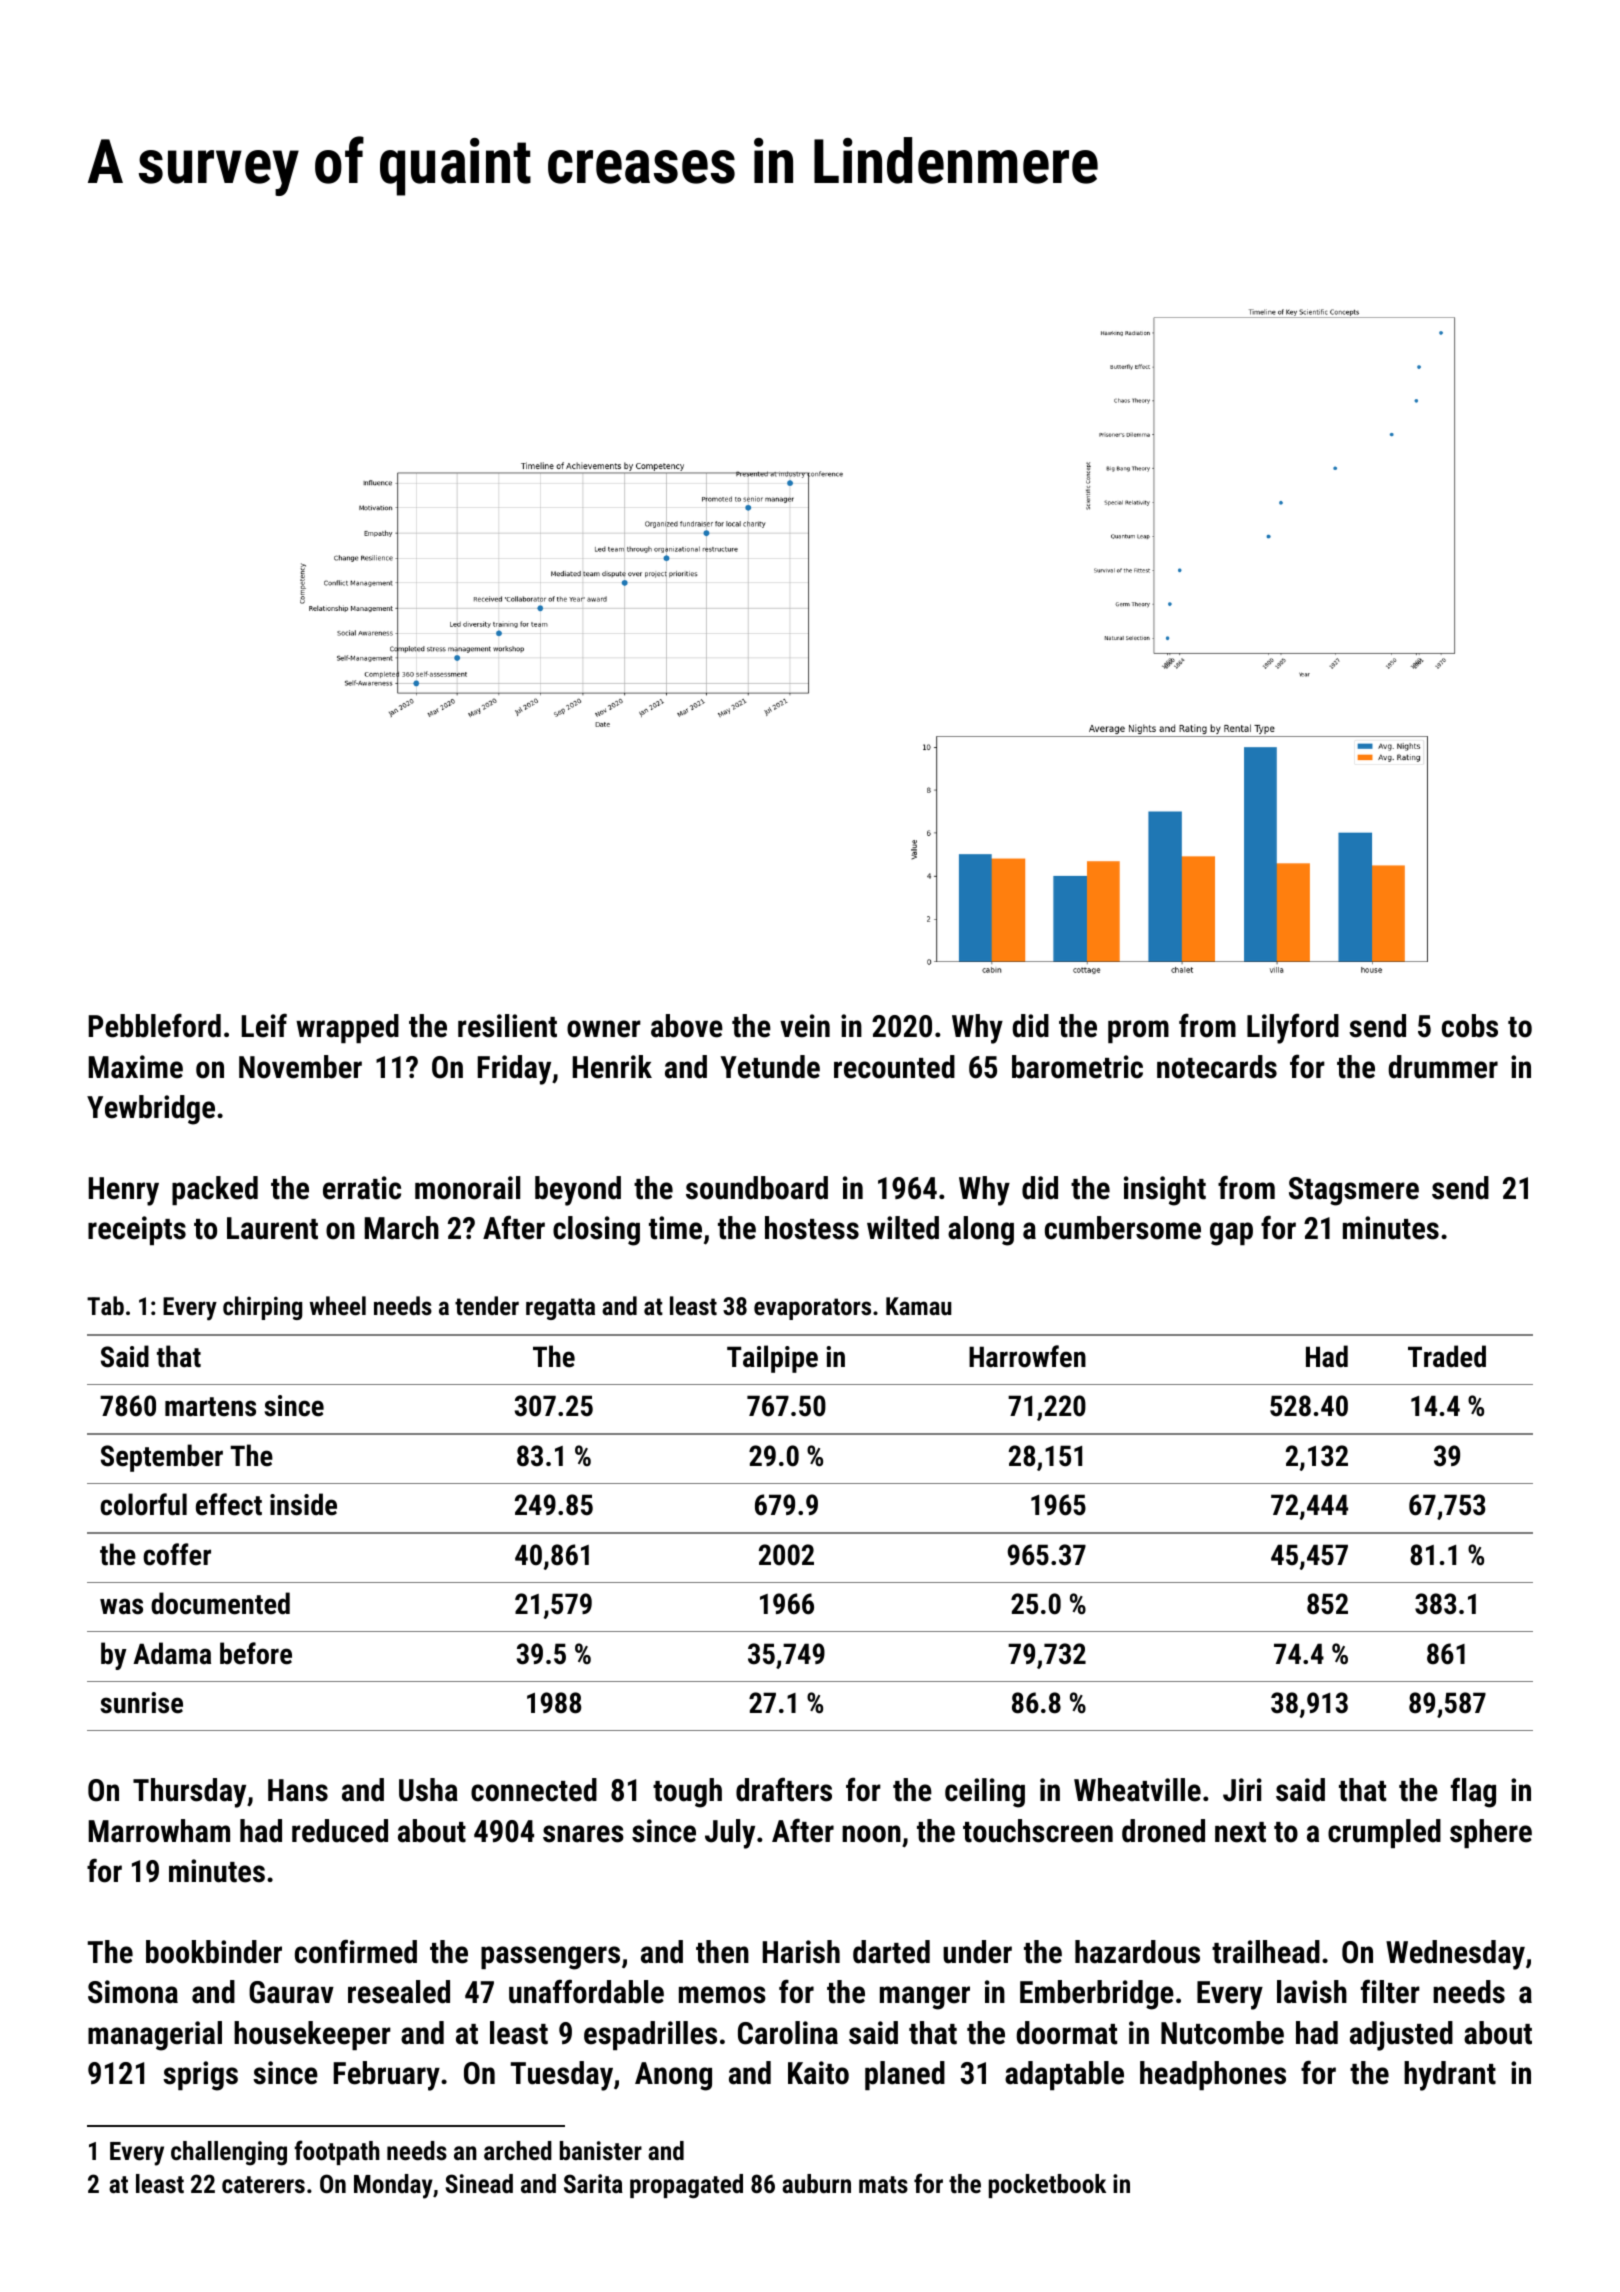 This document has height=2292, width=1620. What do you see at coordinates (1047, 2186) in the document?
I see `pocketbook` at bounding box center [1047, 2186].
